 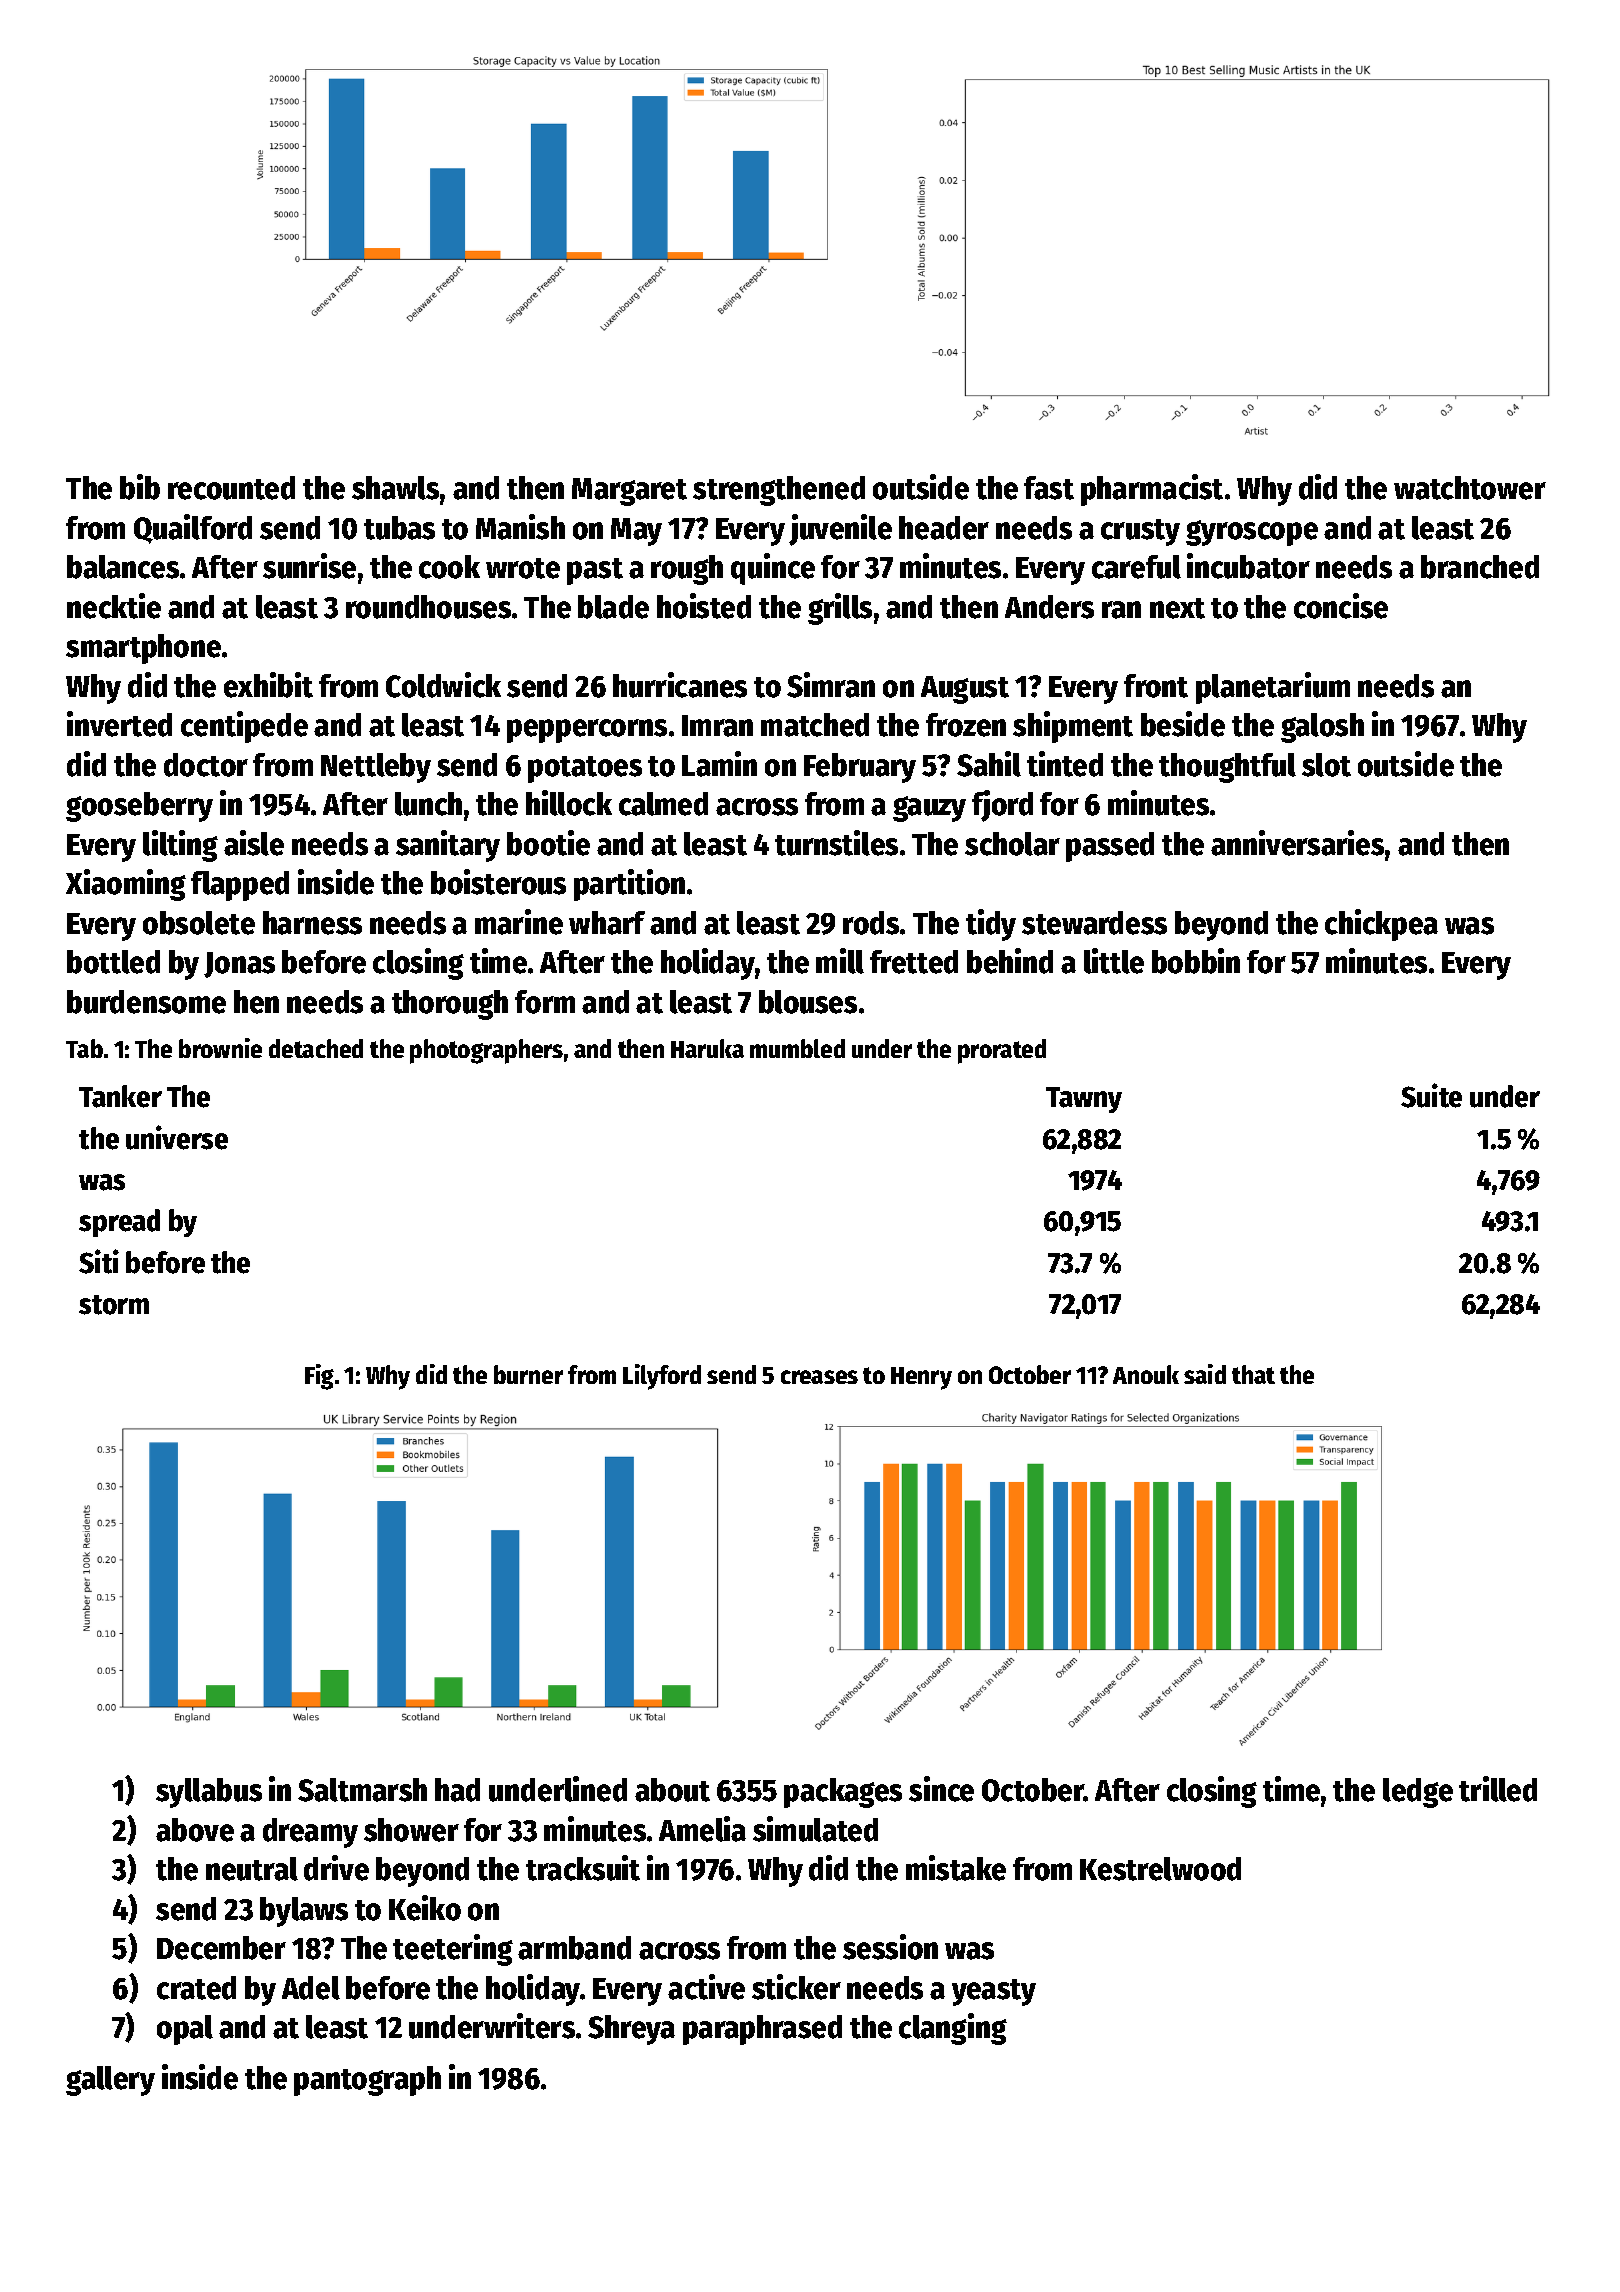 What do you see at coordinates (707, 1048) in the image?
I see `Haruka` at bounding box center [707, 1048].
